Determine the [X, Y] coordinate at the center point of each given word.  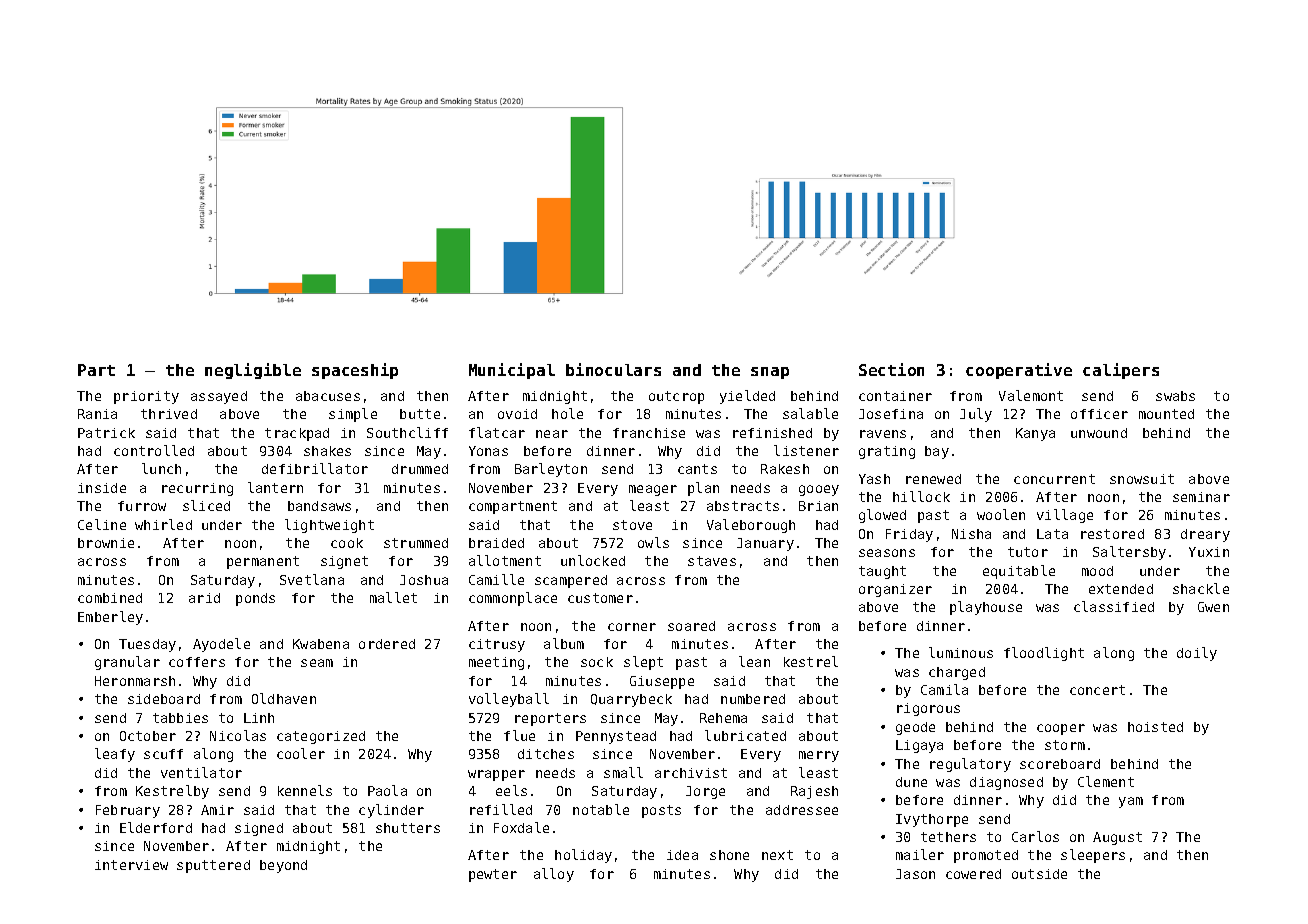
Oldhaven [284, 698]
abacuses [328, 396]
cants [697, 469]
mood [1097, 571]
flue [519, 735]
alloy [554, 875]
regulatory [970, 765]
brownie [106, 543]
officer [1099, 414]
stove [632, 525]
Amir [217, 810]
